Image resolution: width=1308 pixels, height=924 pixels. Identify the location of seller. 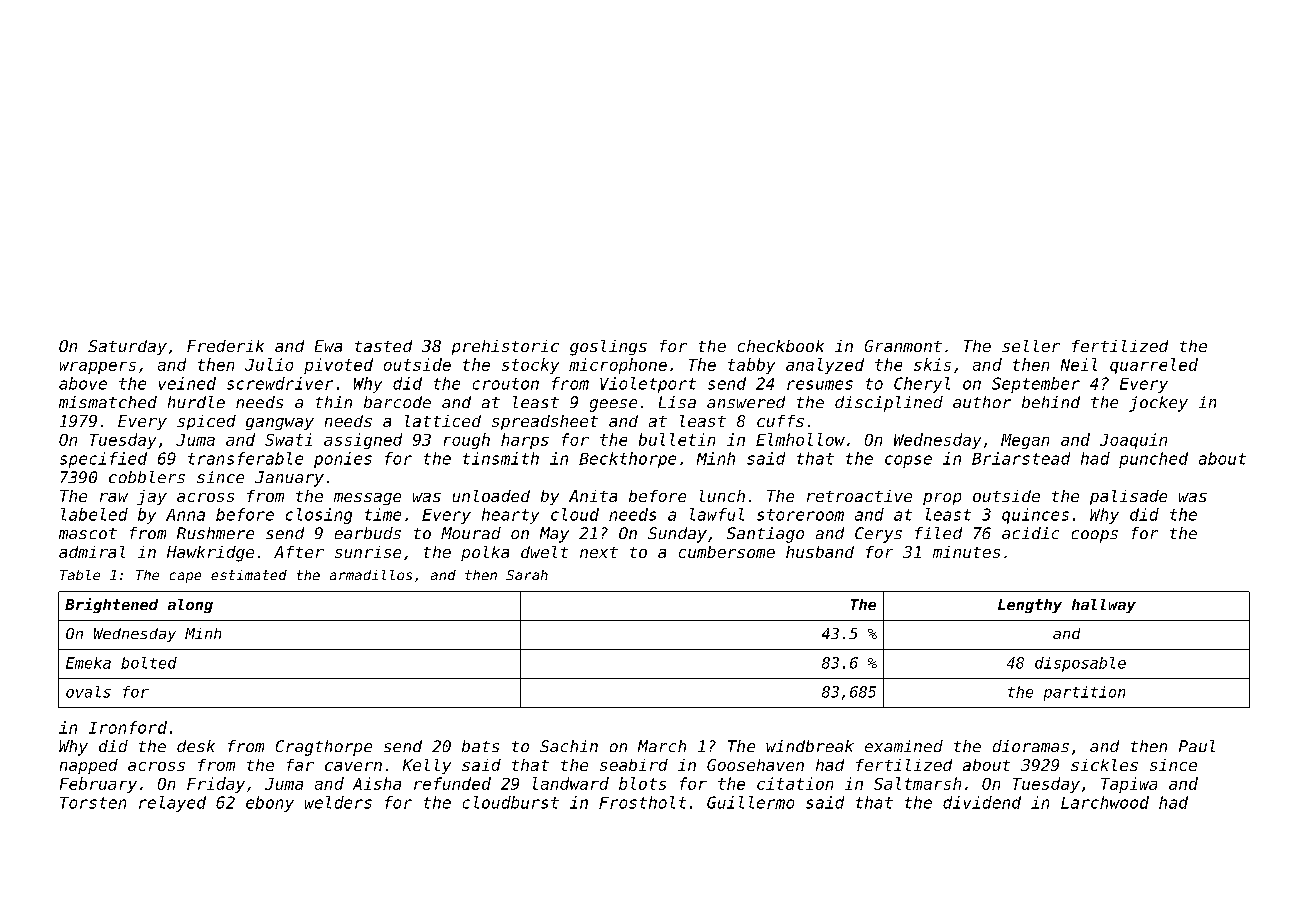
(1031, 346).
